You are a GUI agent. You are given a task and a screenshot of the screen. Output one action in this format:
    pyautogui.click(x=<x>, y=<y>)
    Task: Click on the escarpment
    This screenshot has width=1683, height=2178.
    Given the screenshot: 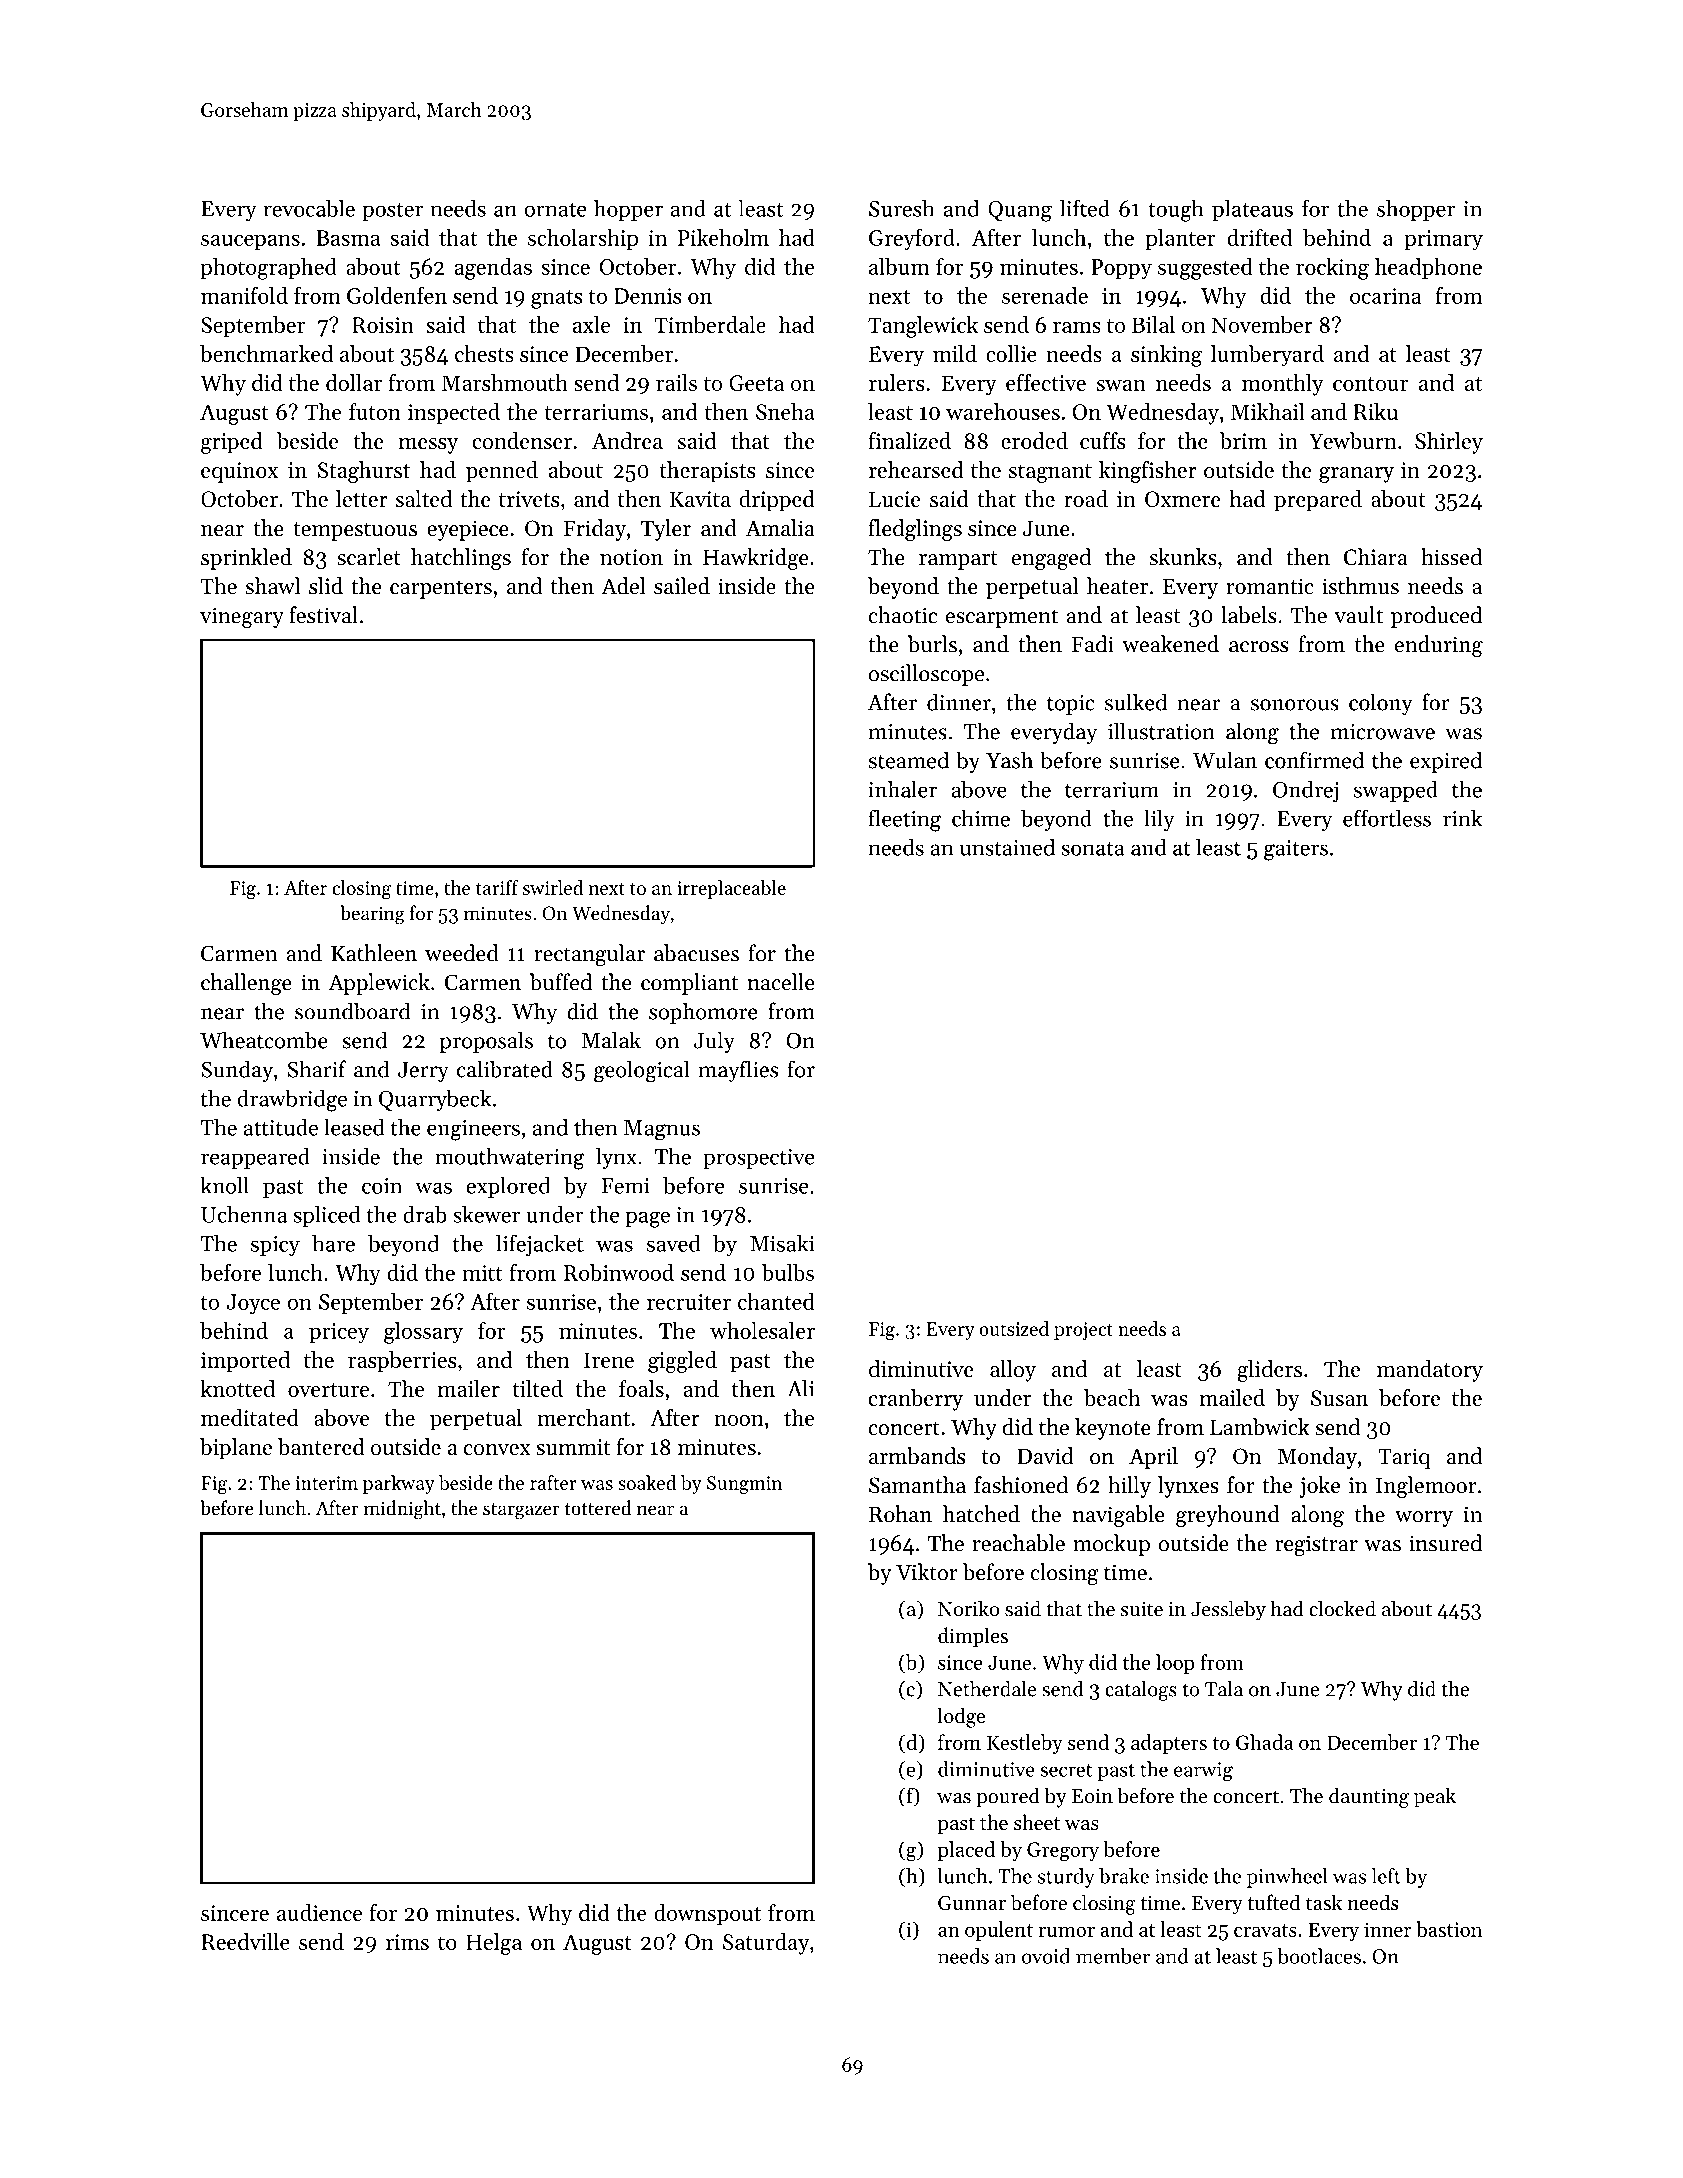 What is the action you would take?
    pyautogui.click(x=1002, y=618)
